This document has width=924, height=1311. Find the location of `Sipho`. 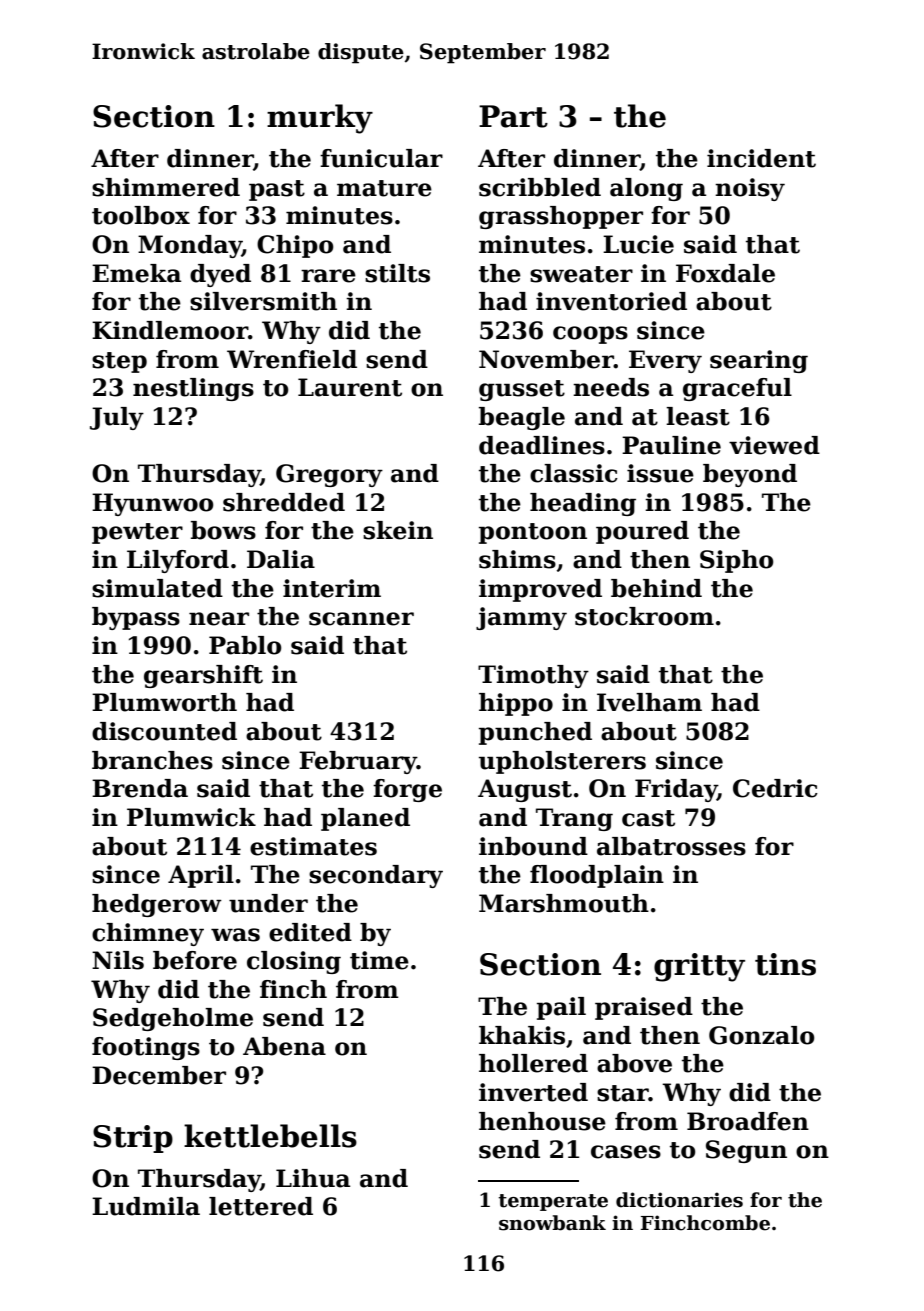

Sipho is located at coordinates (736, 561).
